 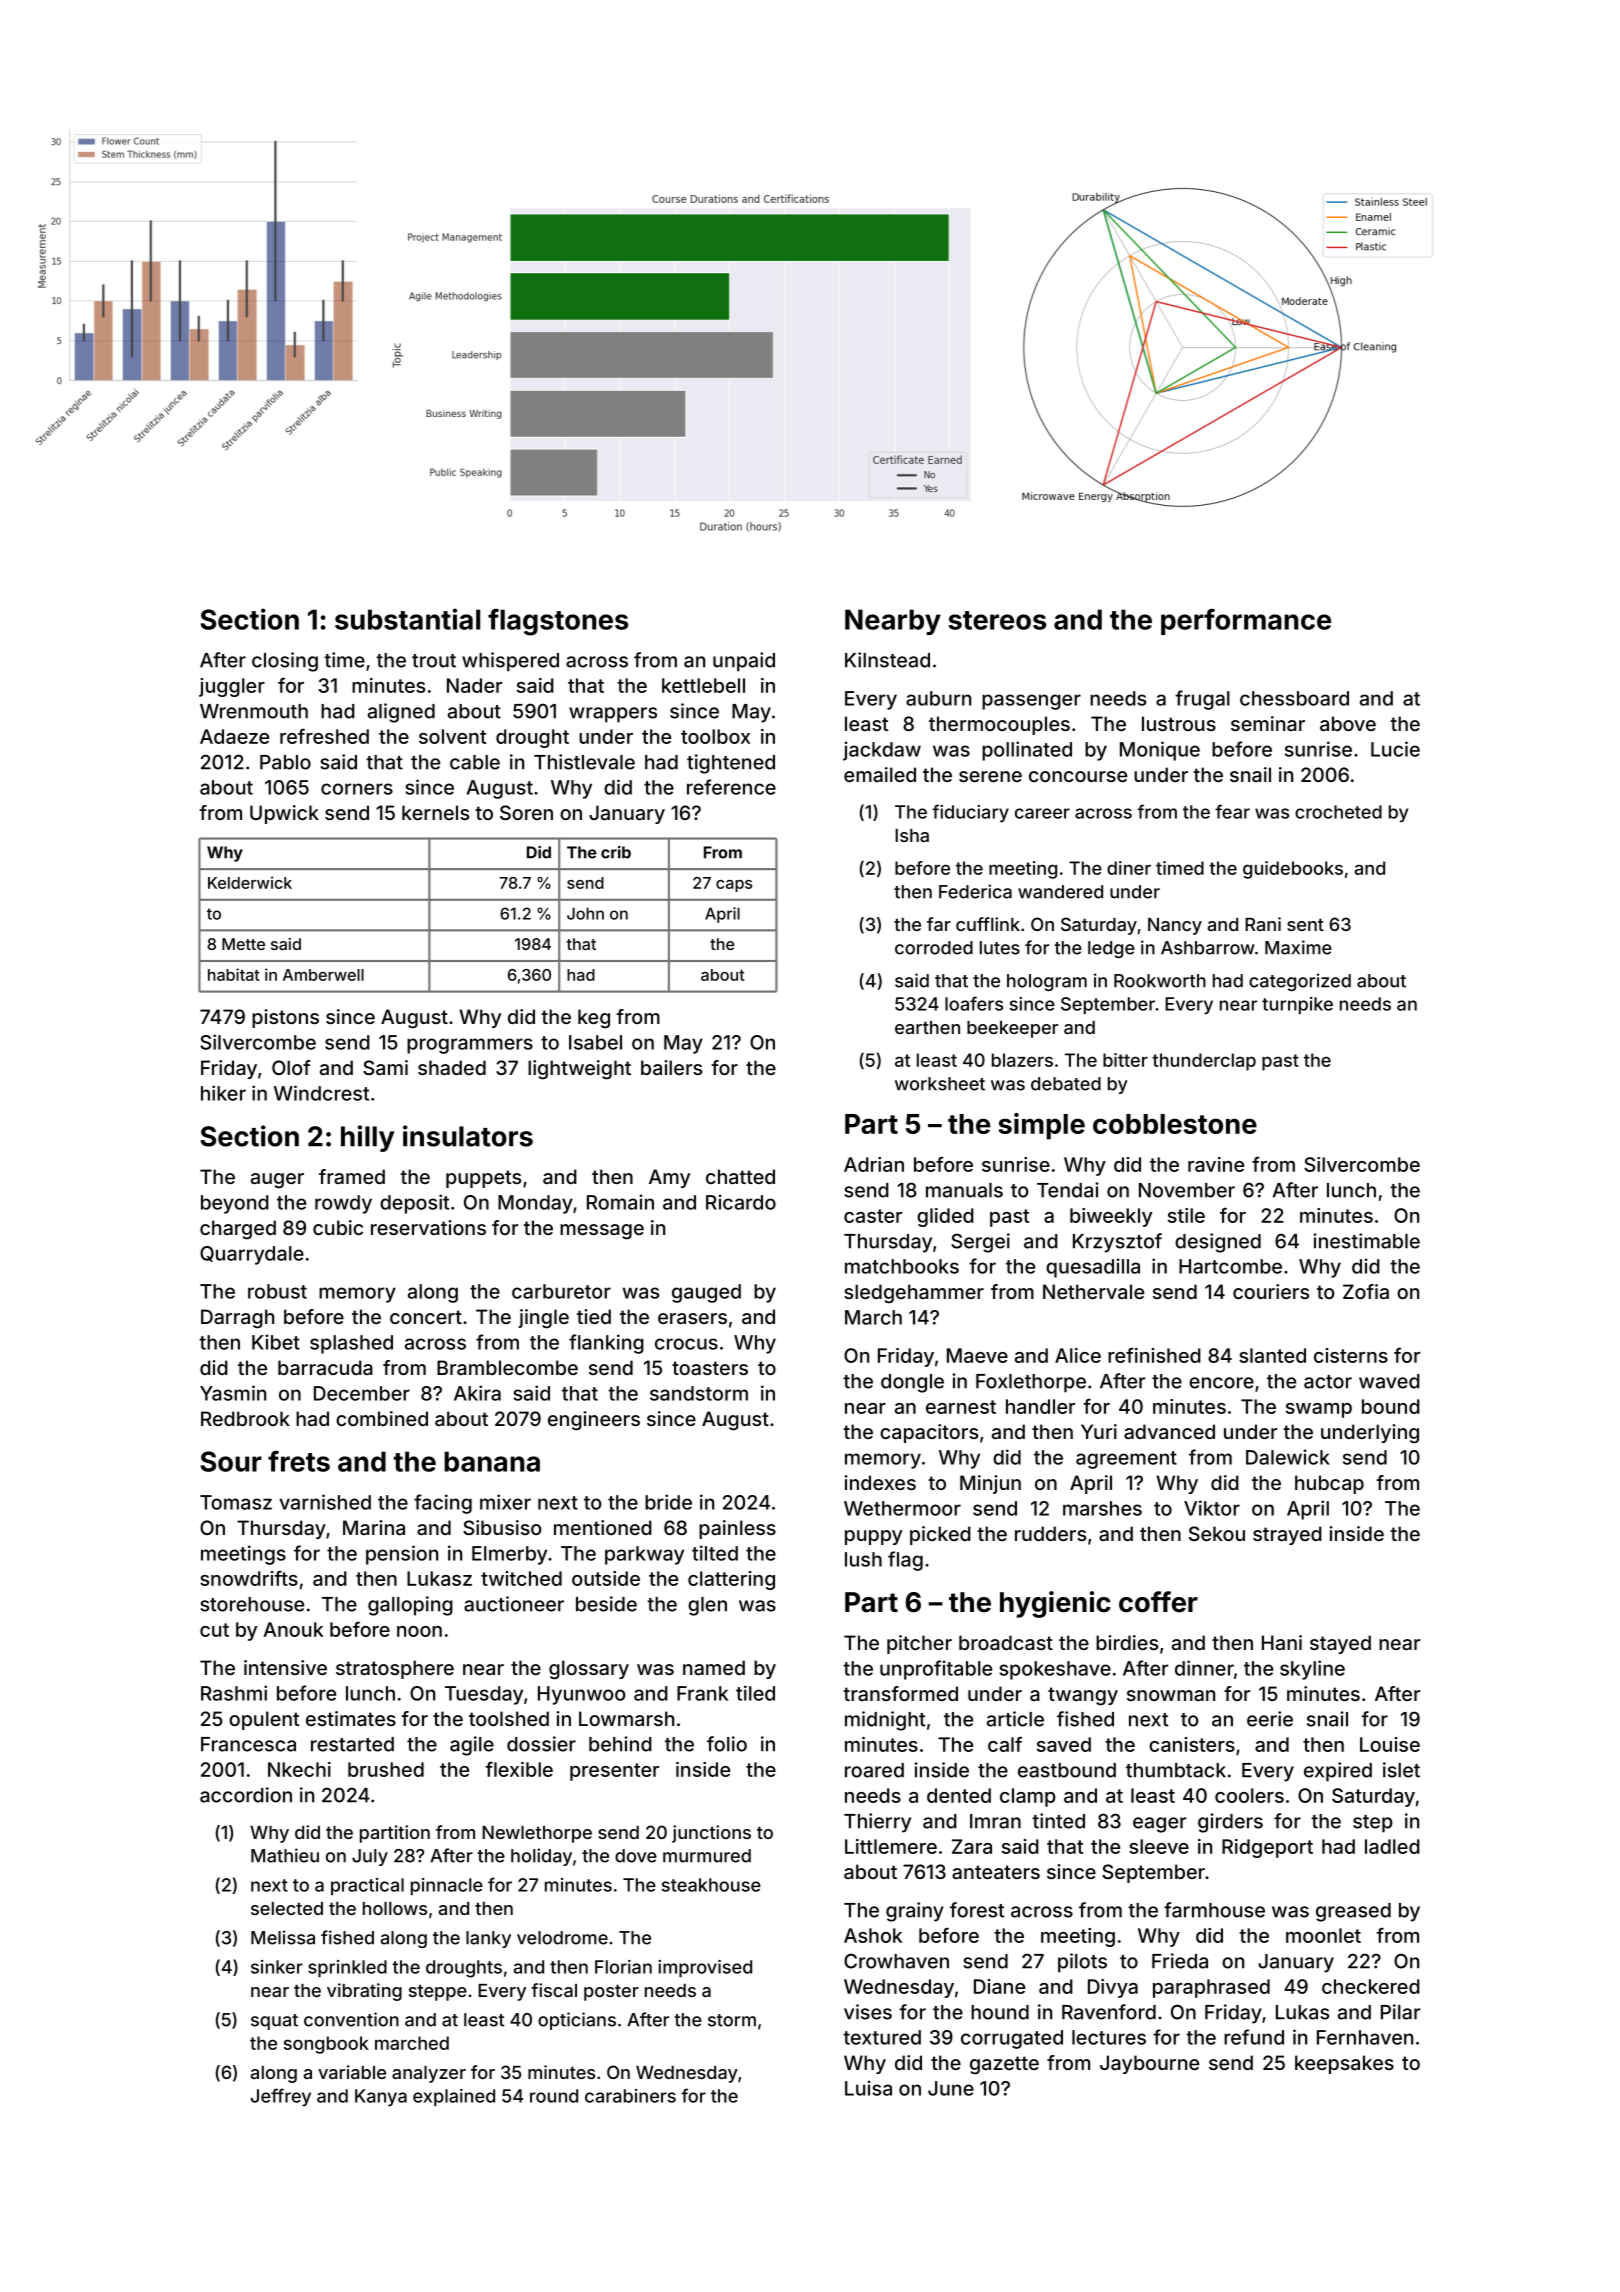 I want to click on ladled, so click(x=1392, y=1846).
